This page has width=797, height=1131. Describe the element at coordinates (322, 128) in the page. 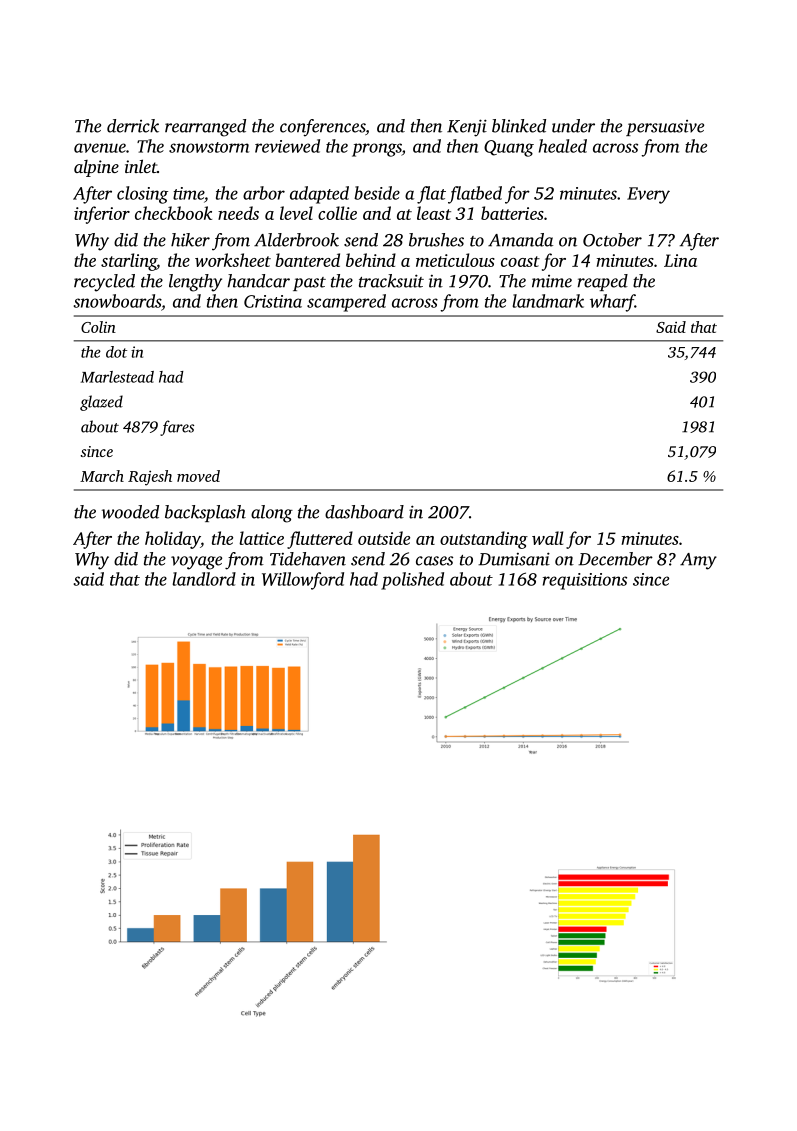

I see `conferences` at that location.
